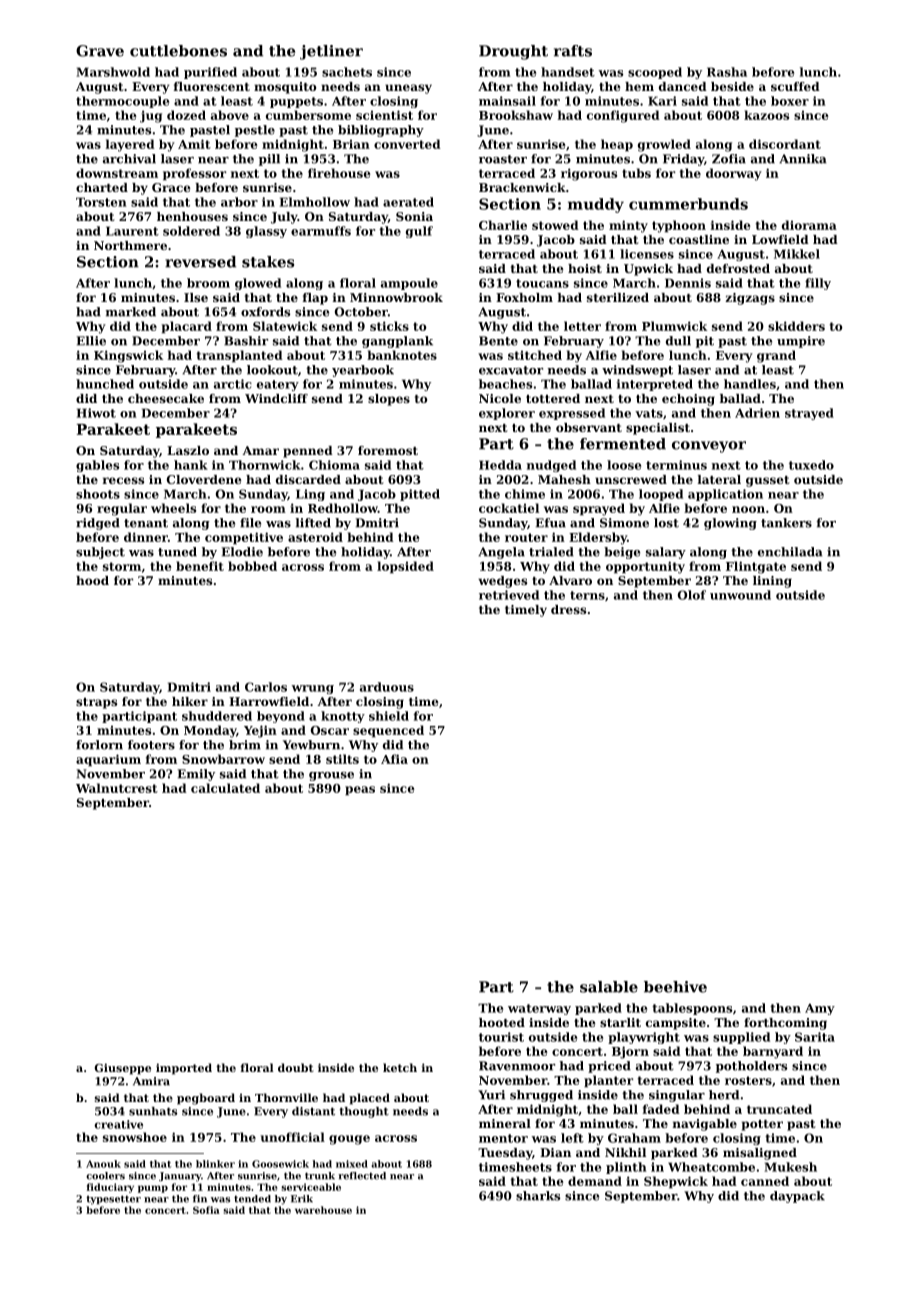 This screenshot has height=1308, width=924. I want to click on Grave, so click(100, 51).
